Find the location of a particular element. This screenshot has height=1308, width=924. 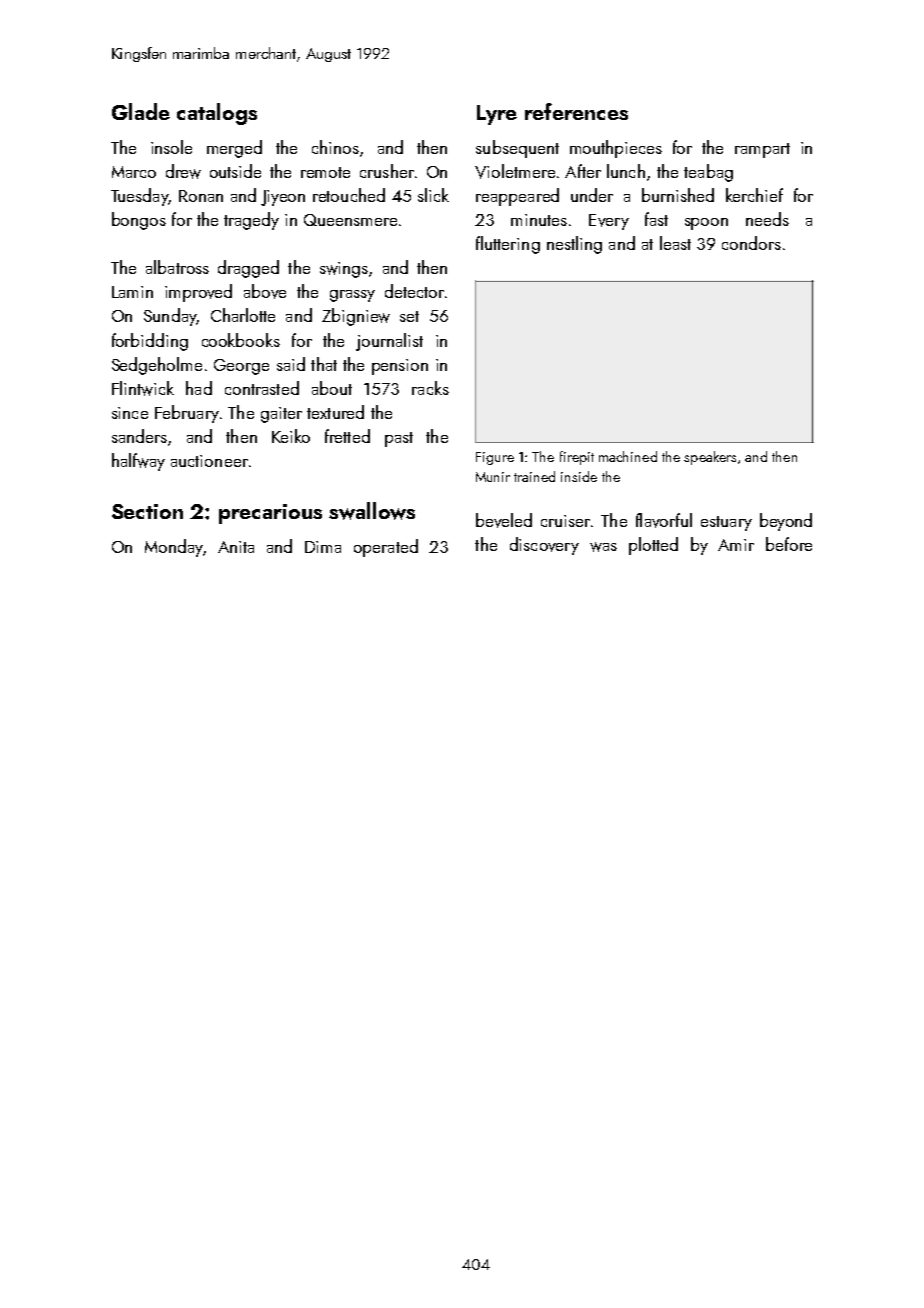

Marco is located at coordinates (134, 172).
